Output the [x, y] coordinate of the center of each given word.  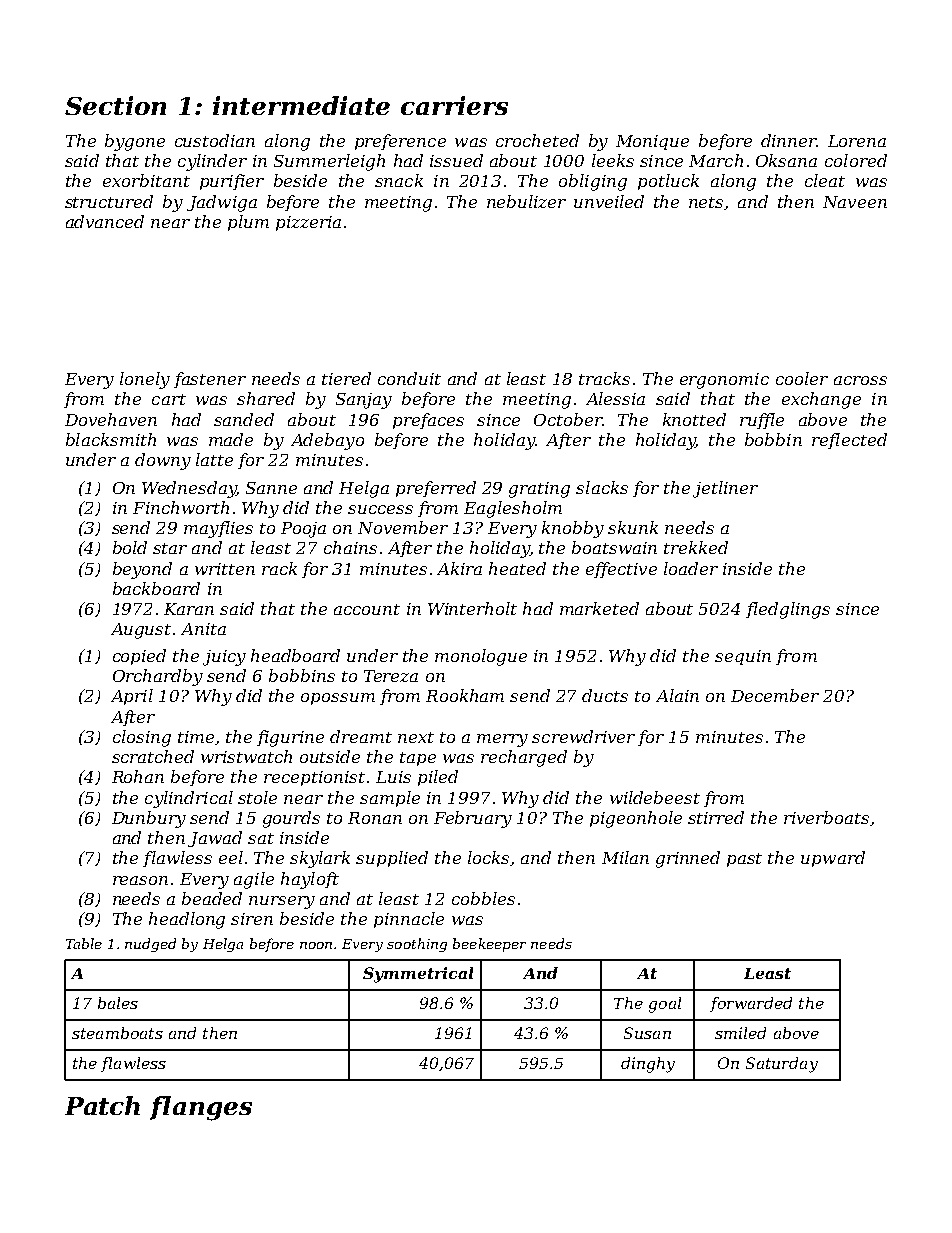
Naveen [855, 202]
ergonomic [724, 381]
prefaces [428, 421]
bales [118, 1003]
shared [266, 398]
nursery [282, 902]
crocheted [537, 140]
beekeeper [489, 945]
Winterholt [472, 608]
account [367, 609]
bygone [135, 142]
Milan [625, 857]
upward [833, 859]
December [775, 695]
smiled [740, 1033]
